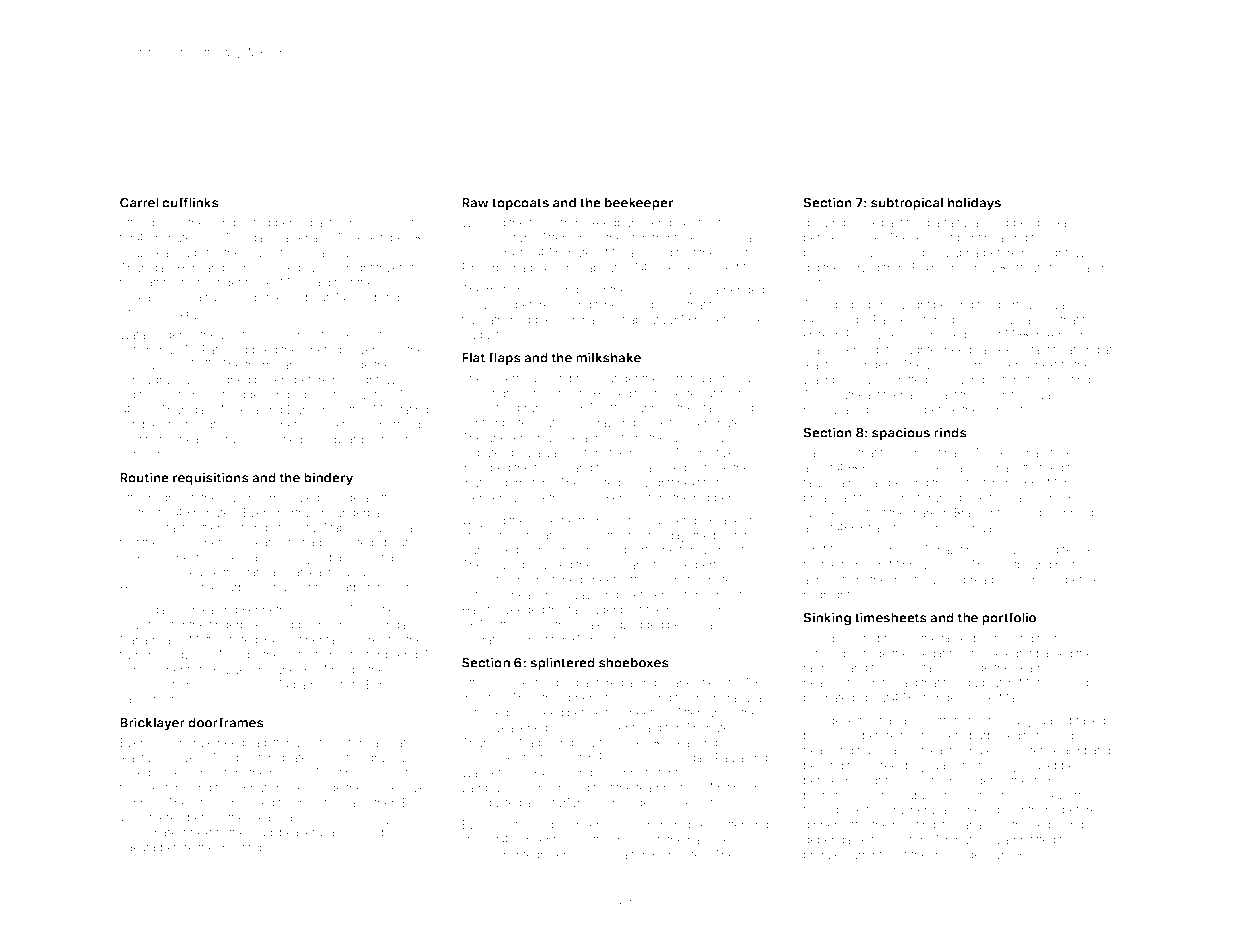 This screenshot has height=952, width=1233. What do you see at coordinates (750, 222) in the screenshot?
I see `Mikhail` at bounding box center [750, 222].
